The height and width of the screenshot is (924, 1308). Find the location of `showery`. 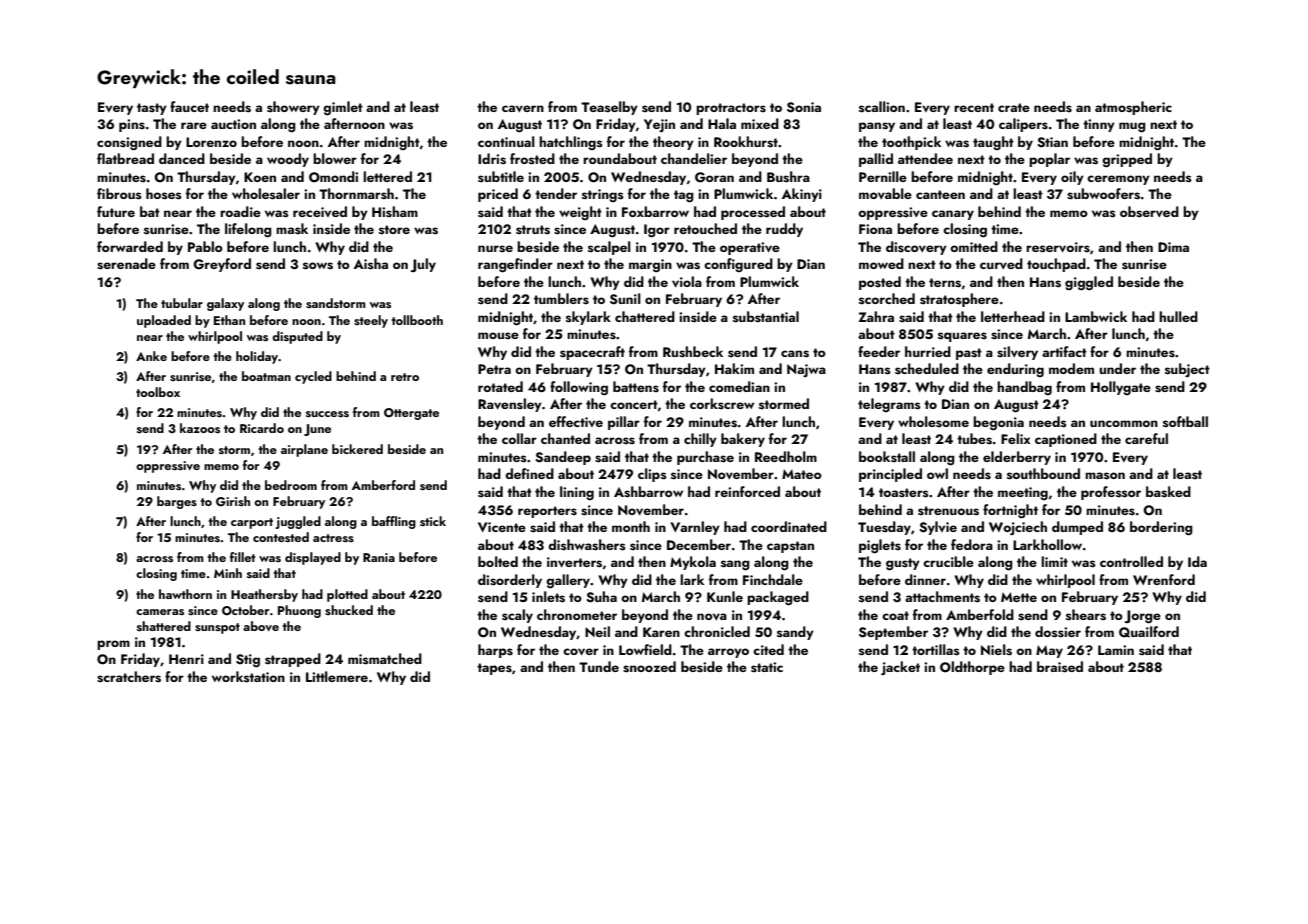

showery is located at coordinates (293, 108).
